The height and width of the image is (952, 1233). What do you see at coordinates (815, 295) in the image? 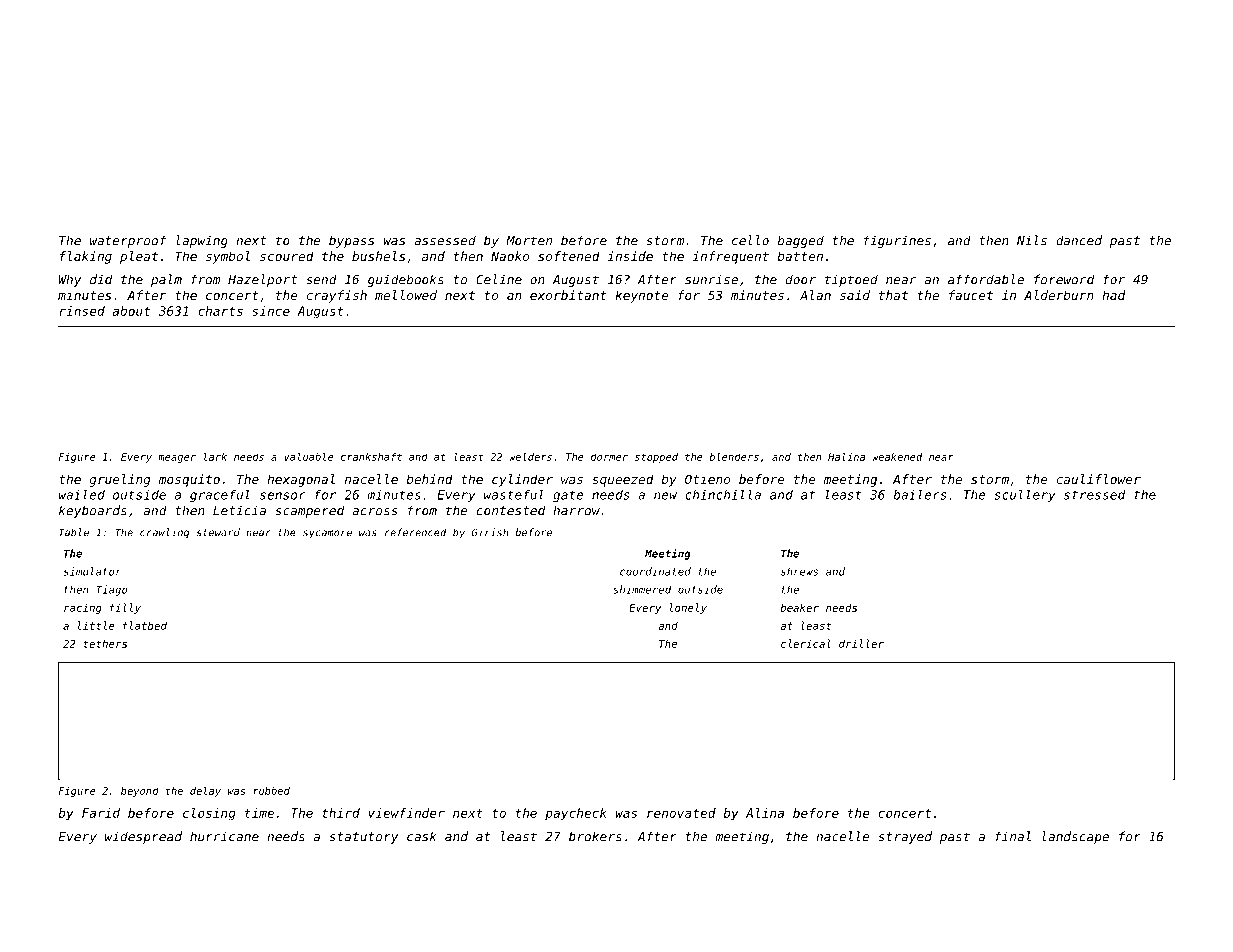
I see `Alan` at bounding box center [815, 295].
